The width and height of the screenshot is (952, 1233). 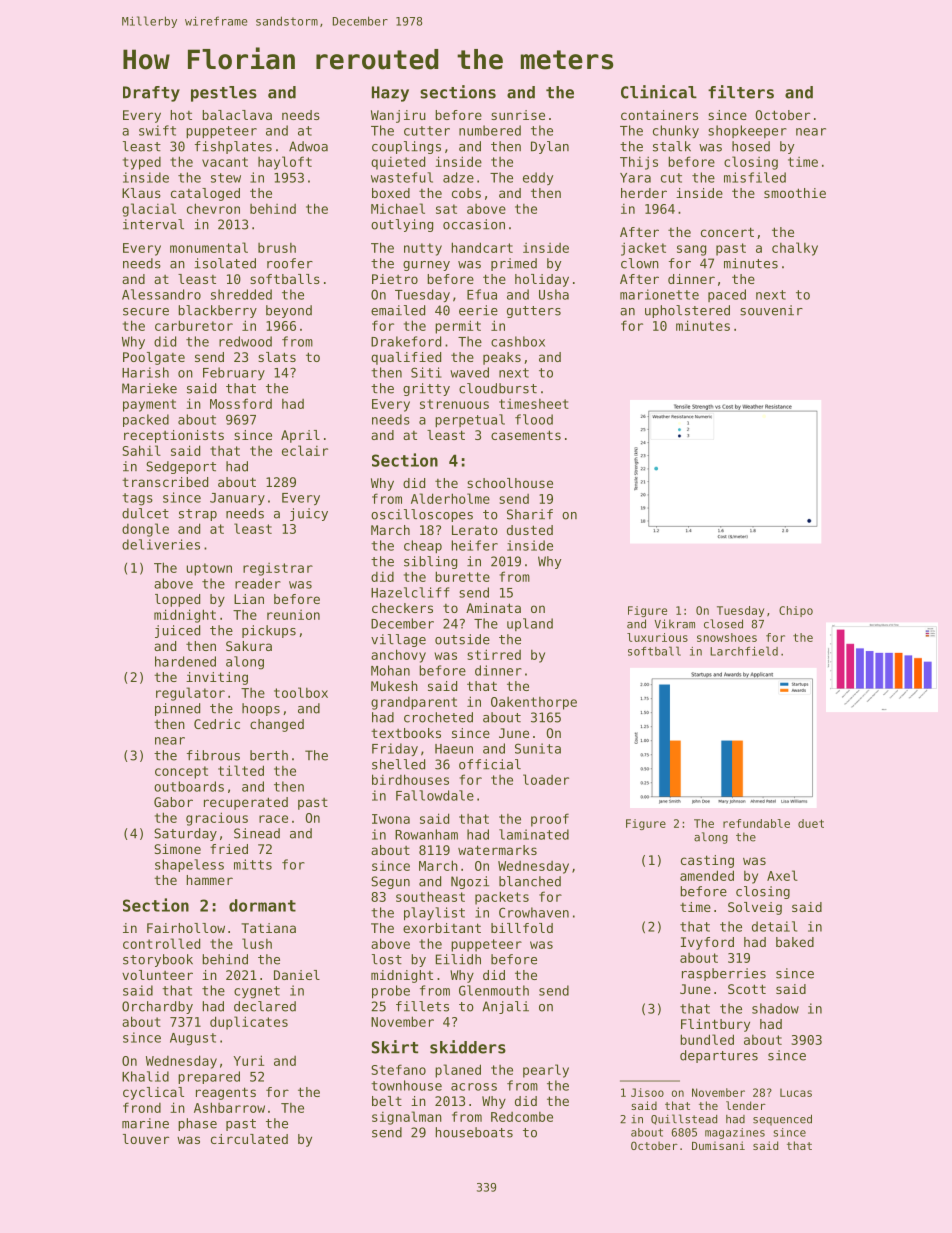 What do you see at coordinates (181, 467) in the screenshot?
I see `Sedgeport` at bounding box center [181, 467].
